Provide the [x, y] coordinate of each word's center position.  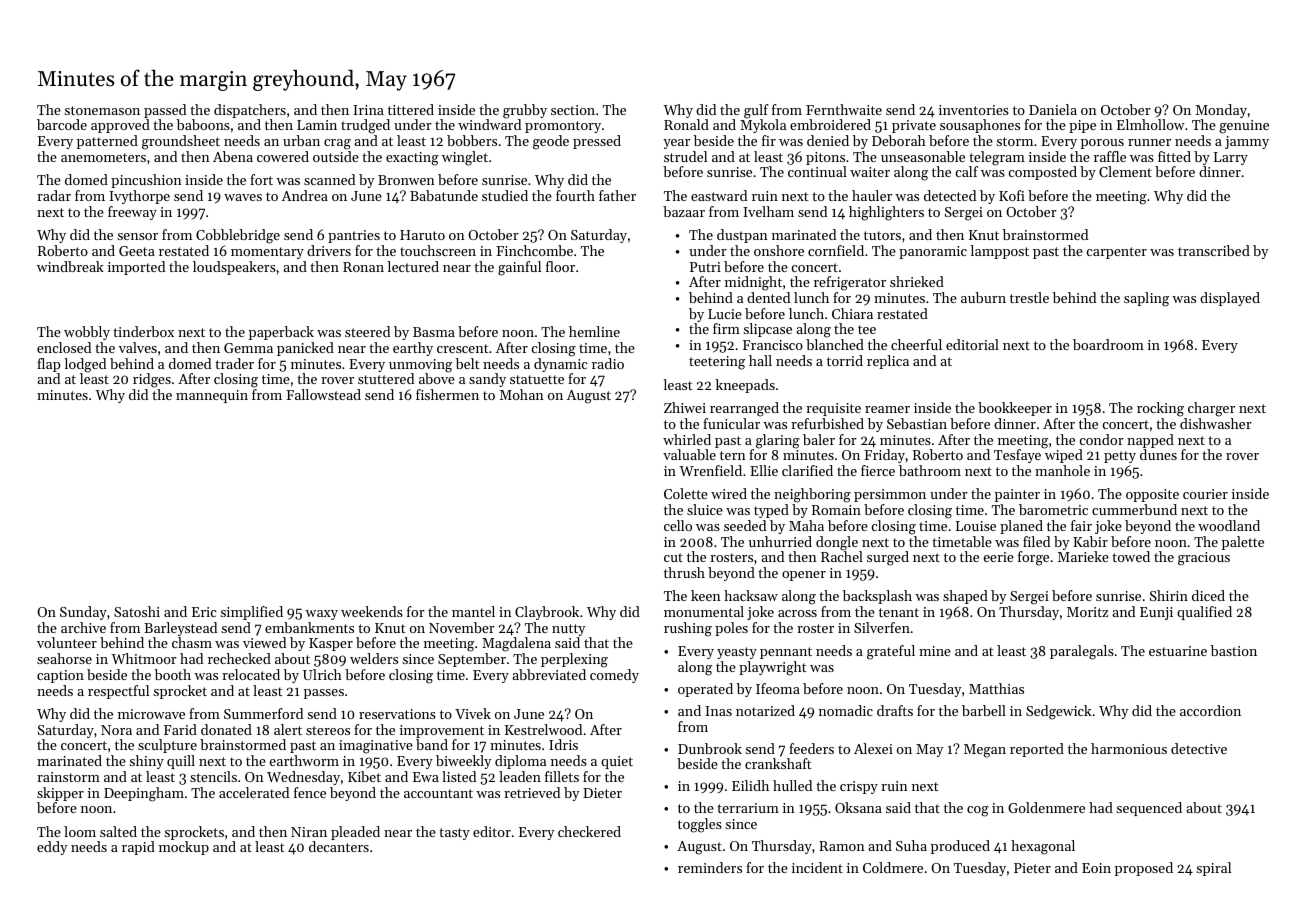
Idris [563, 744]
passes [324, 694]
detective [1199, 748]
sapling [1146, 299]
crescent [463, 348]
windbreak [70, 266]
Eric [204, 612]
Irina [368, 110]
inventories [974, 110]
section [573, 110]
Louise [976, 526]
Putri [705, 267]
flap [49, 365]
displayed [1230, 299]
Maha [806, 525]
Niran [309, 832]
